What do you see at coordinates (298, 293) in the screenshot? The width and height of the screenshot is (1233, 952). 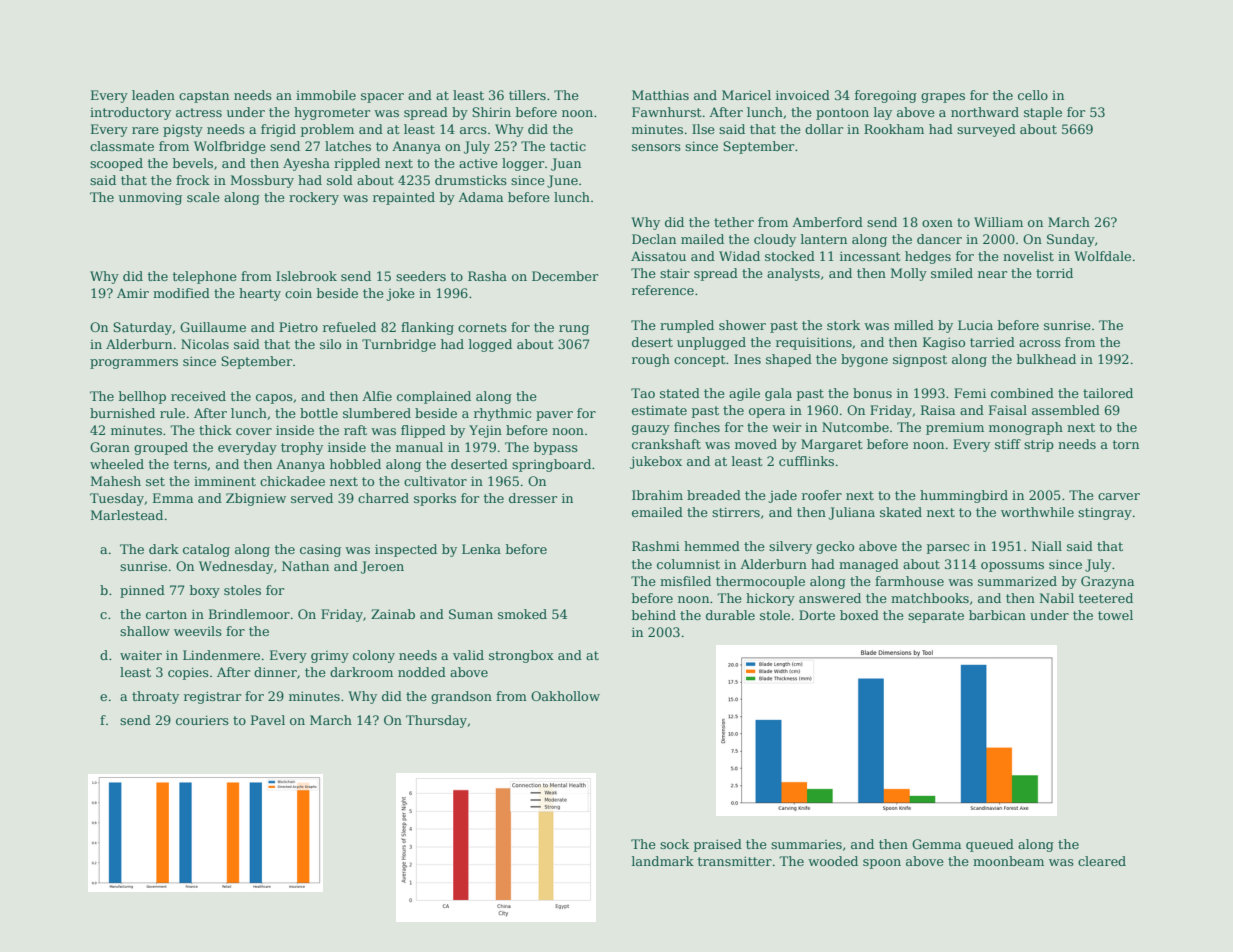 I see `coin` at bounding box center [298, 293].
